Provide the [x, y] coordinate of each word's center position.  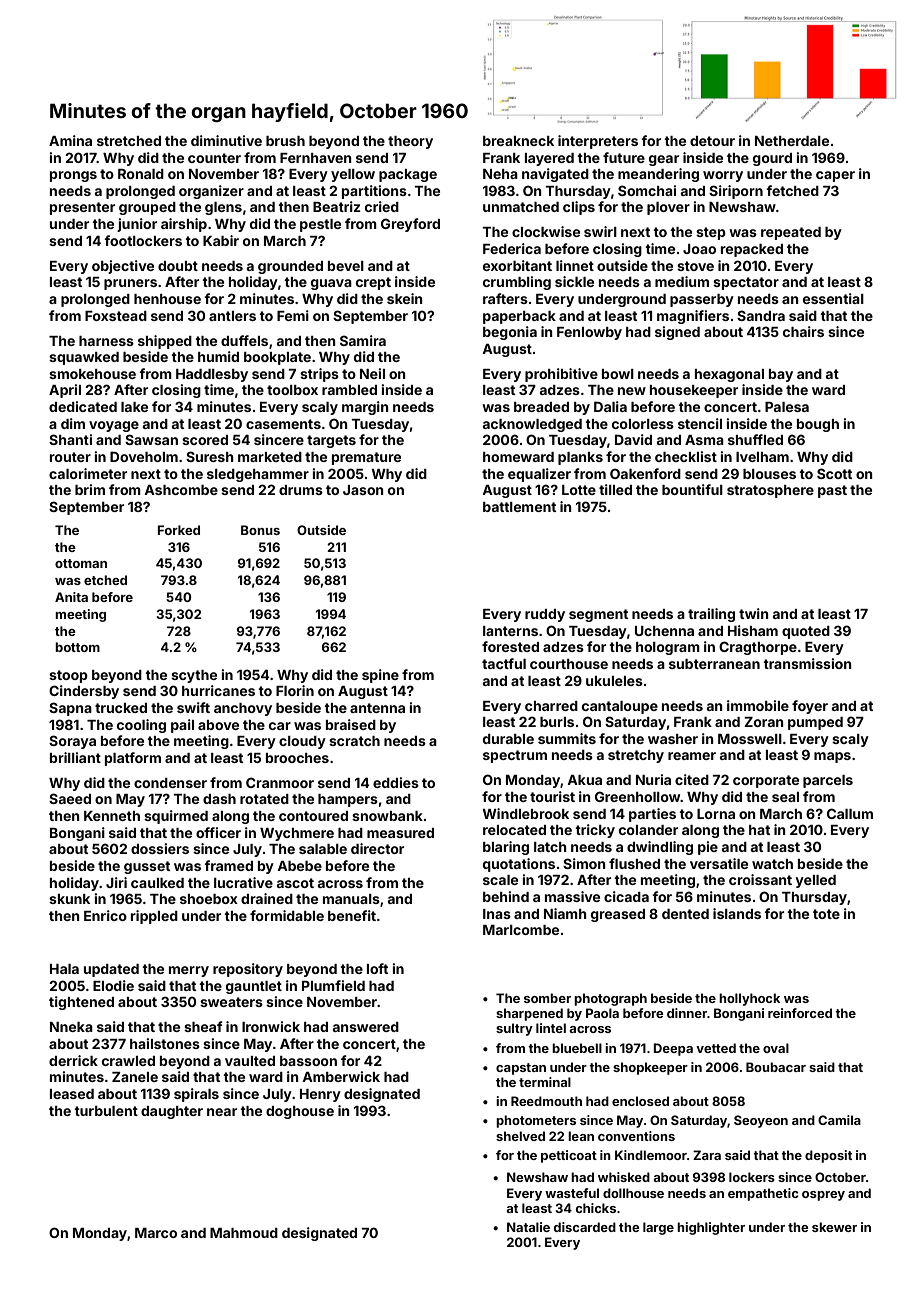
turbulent [106, 1111]
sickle [574, 281]
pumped [815, 723]
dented [685, 914]
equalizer [539, 475]
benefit [352, 915]
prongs [73, 176]
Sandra [761, 315]
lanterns [510, 631]
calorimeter [88, 473]
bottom [77, 647]
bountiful [692, 489]
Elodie [113, 985]
